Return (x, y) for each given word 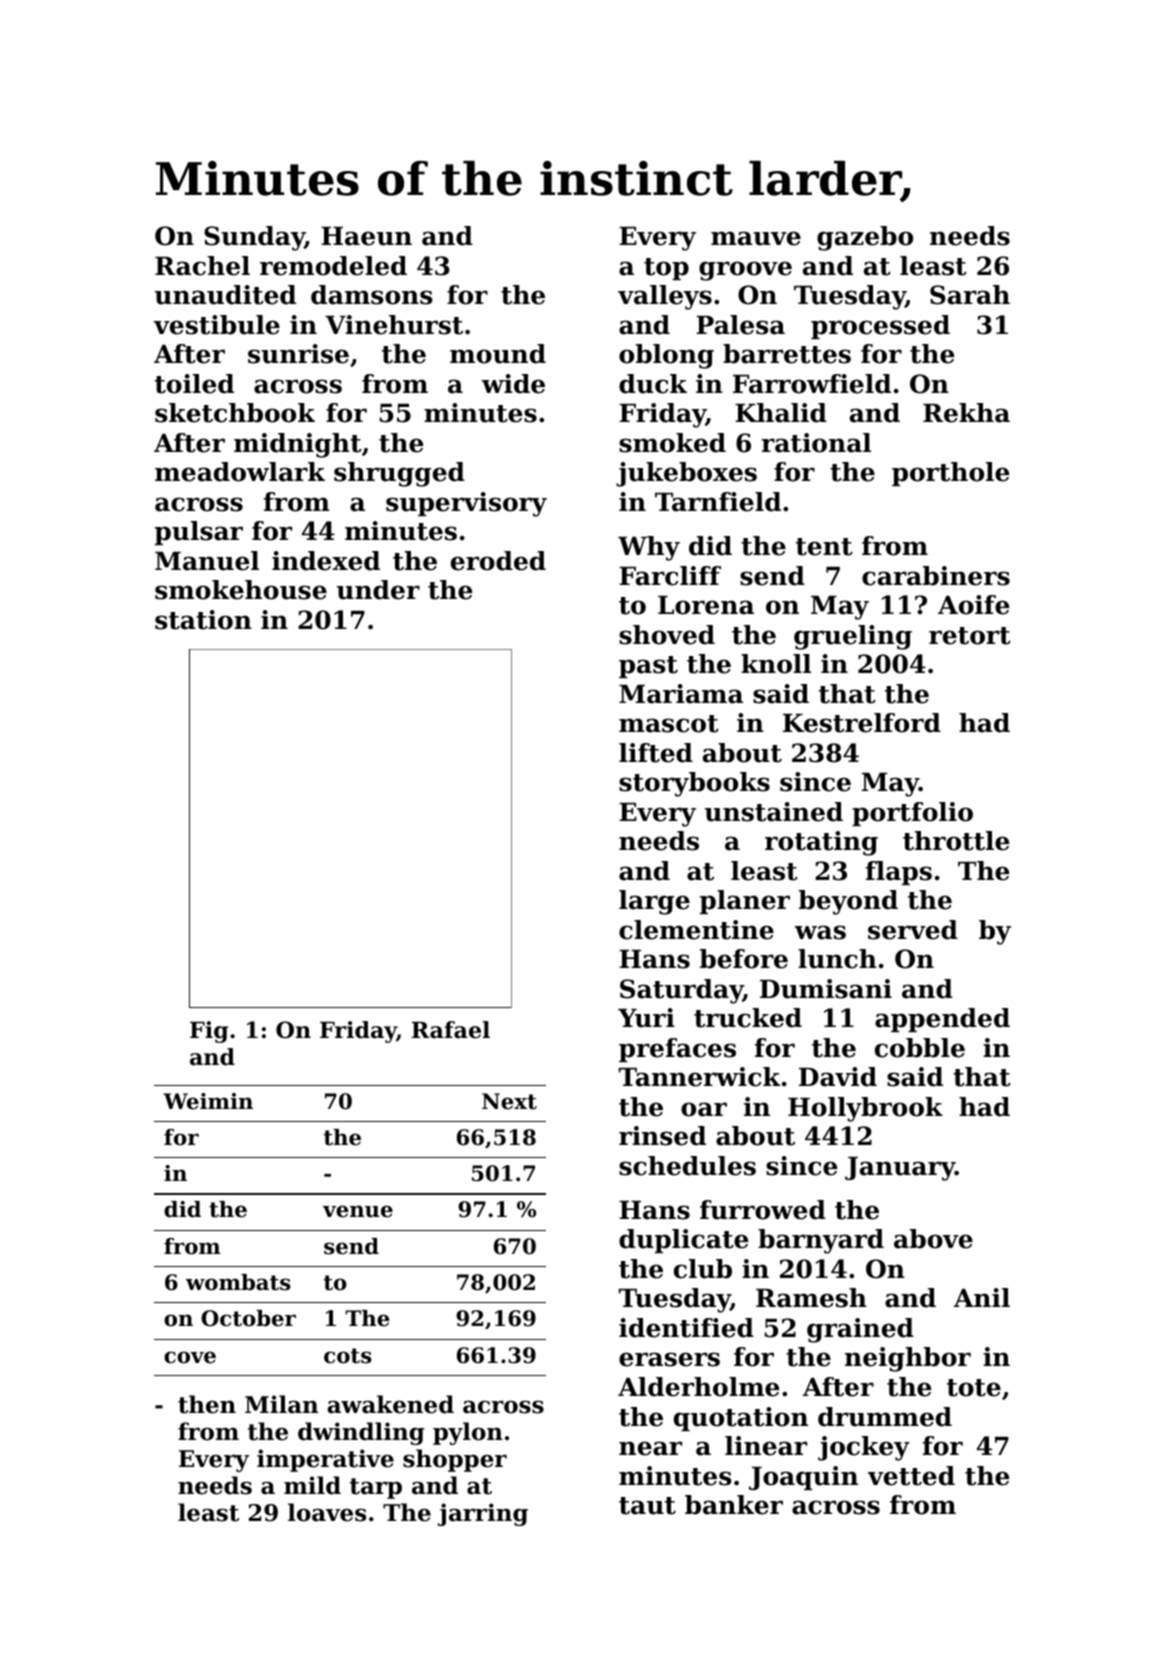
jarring (483, 1514)
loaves (327, 1512)
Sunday (254, 238)
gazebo (865, 238)
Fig (209, 1032)
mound (498, 354)
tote (974, 1388)
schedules (687, 1166)
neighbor (908, 1359)
